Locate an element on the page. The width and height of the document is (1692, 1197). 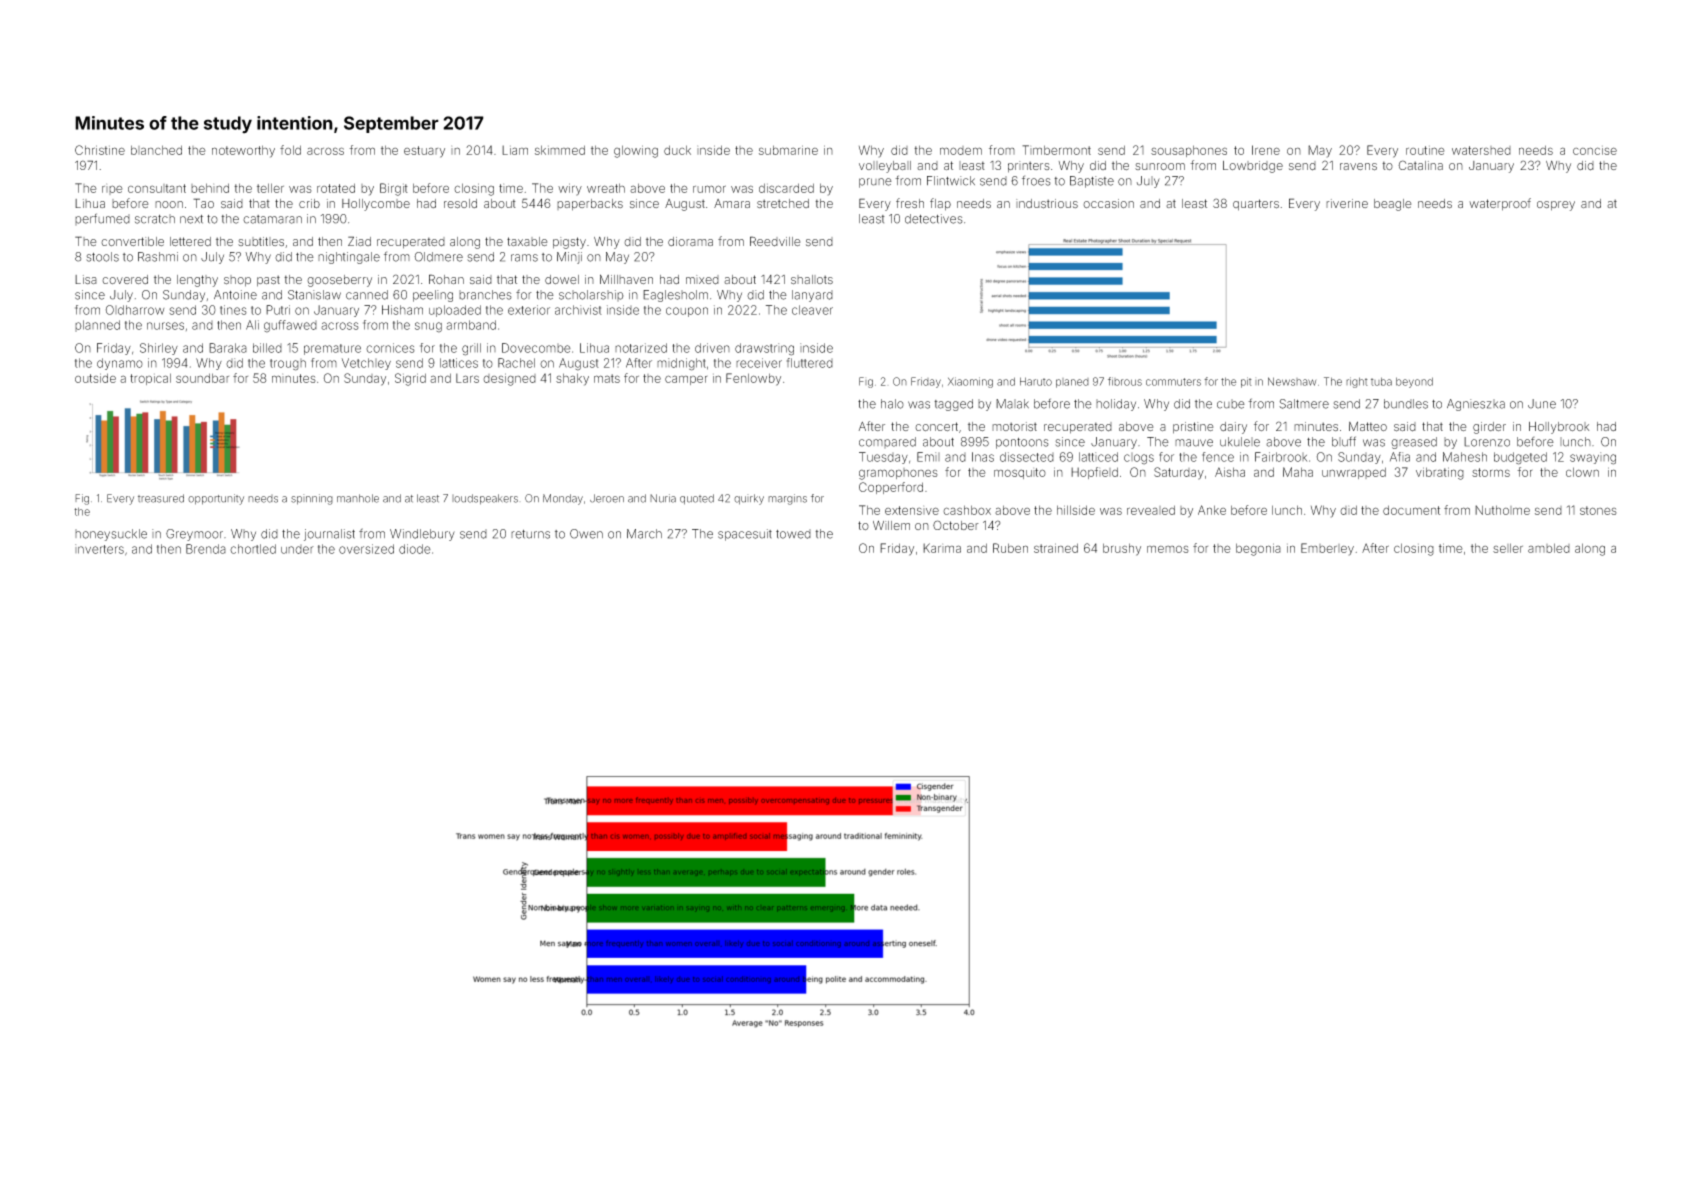
Catalina is located at coordinates (1420, 165).
